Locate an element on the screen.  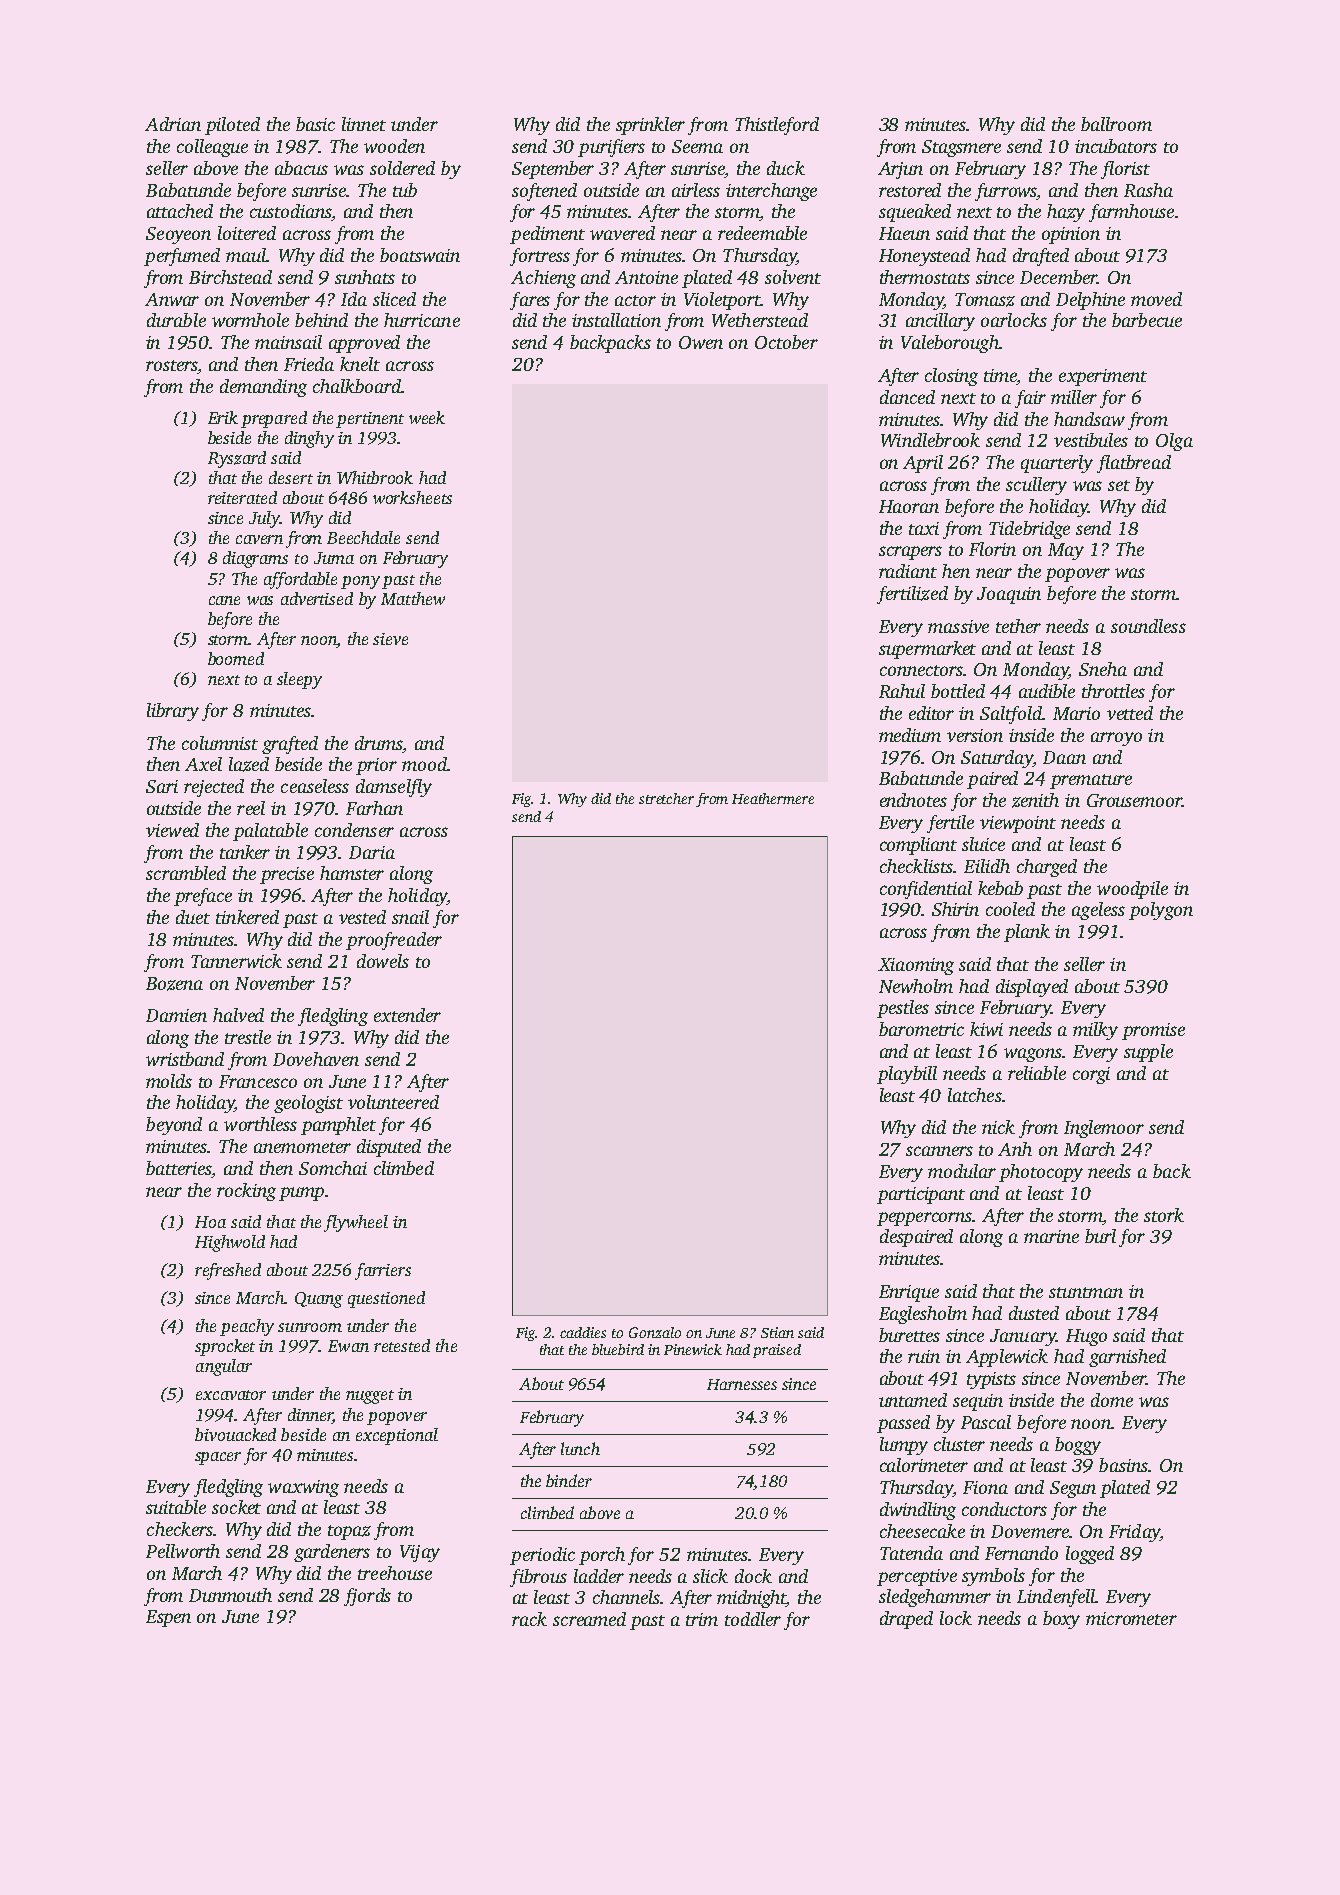
scrapers is located at coordinates (910, 553).
